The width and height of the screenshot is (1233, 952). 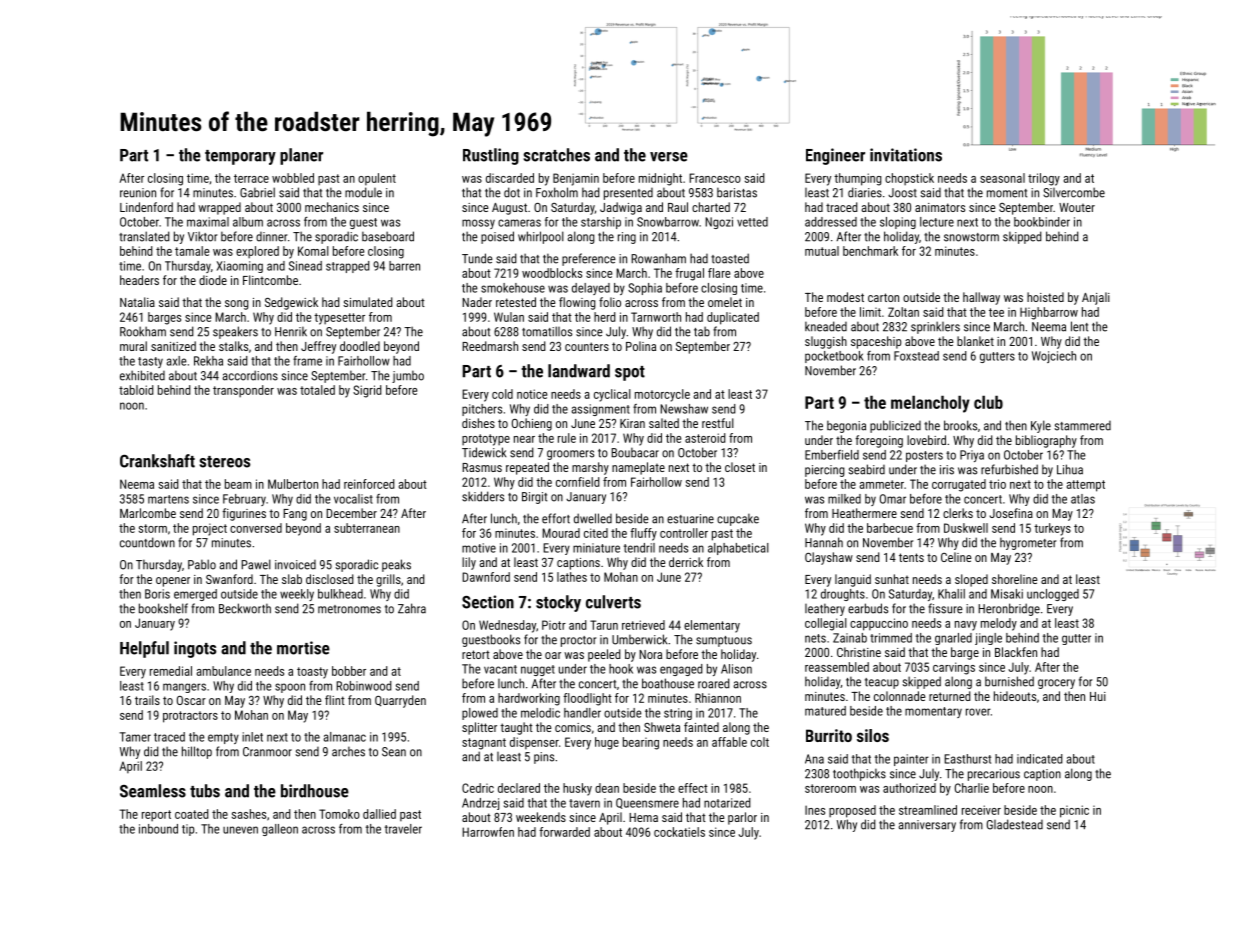 I want to click on estuarine, so click(x=690, y=519).
